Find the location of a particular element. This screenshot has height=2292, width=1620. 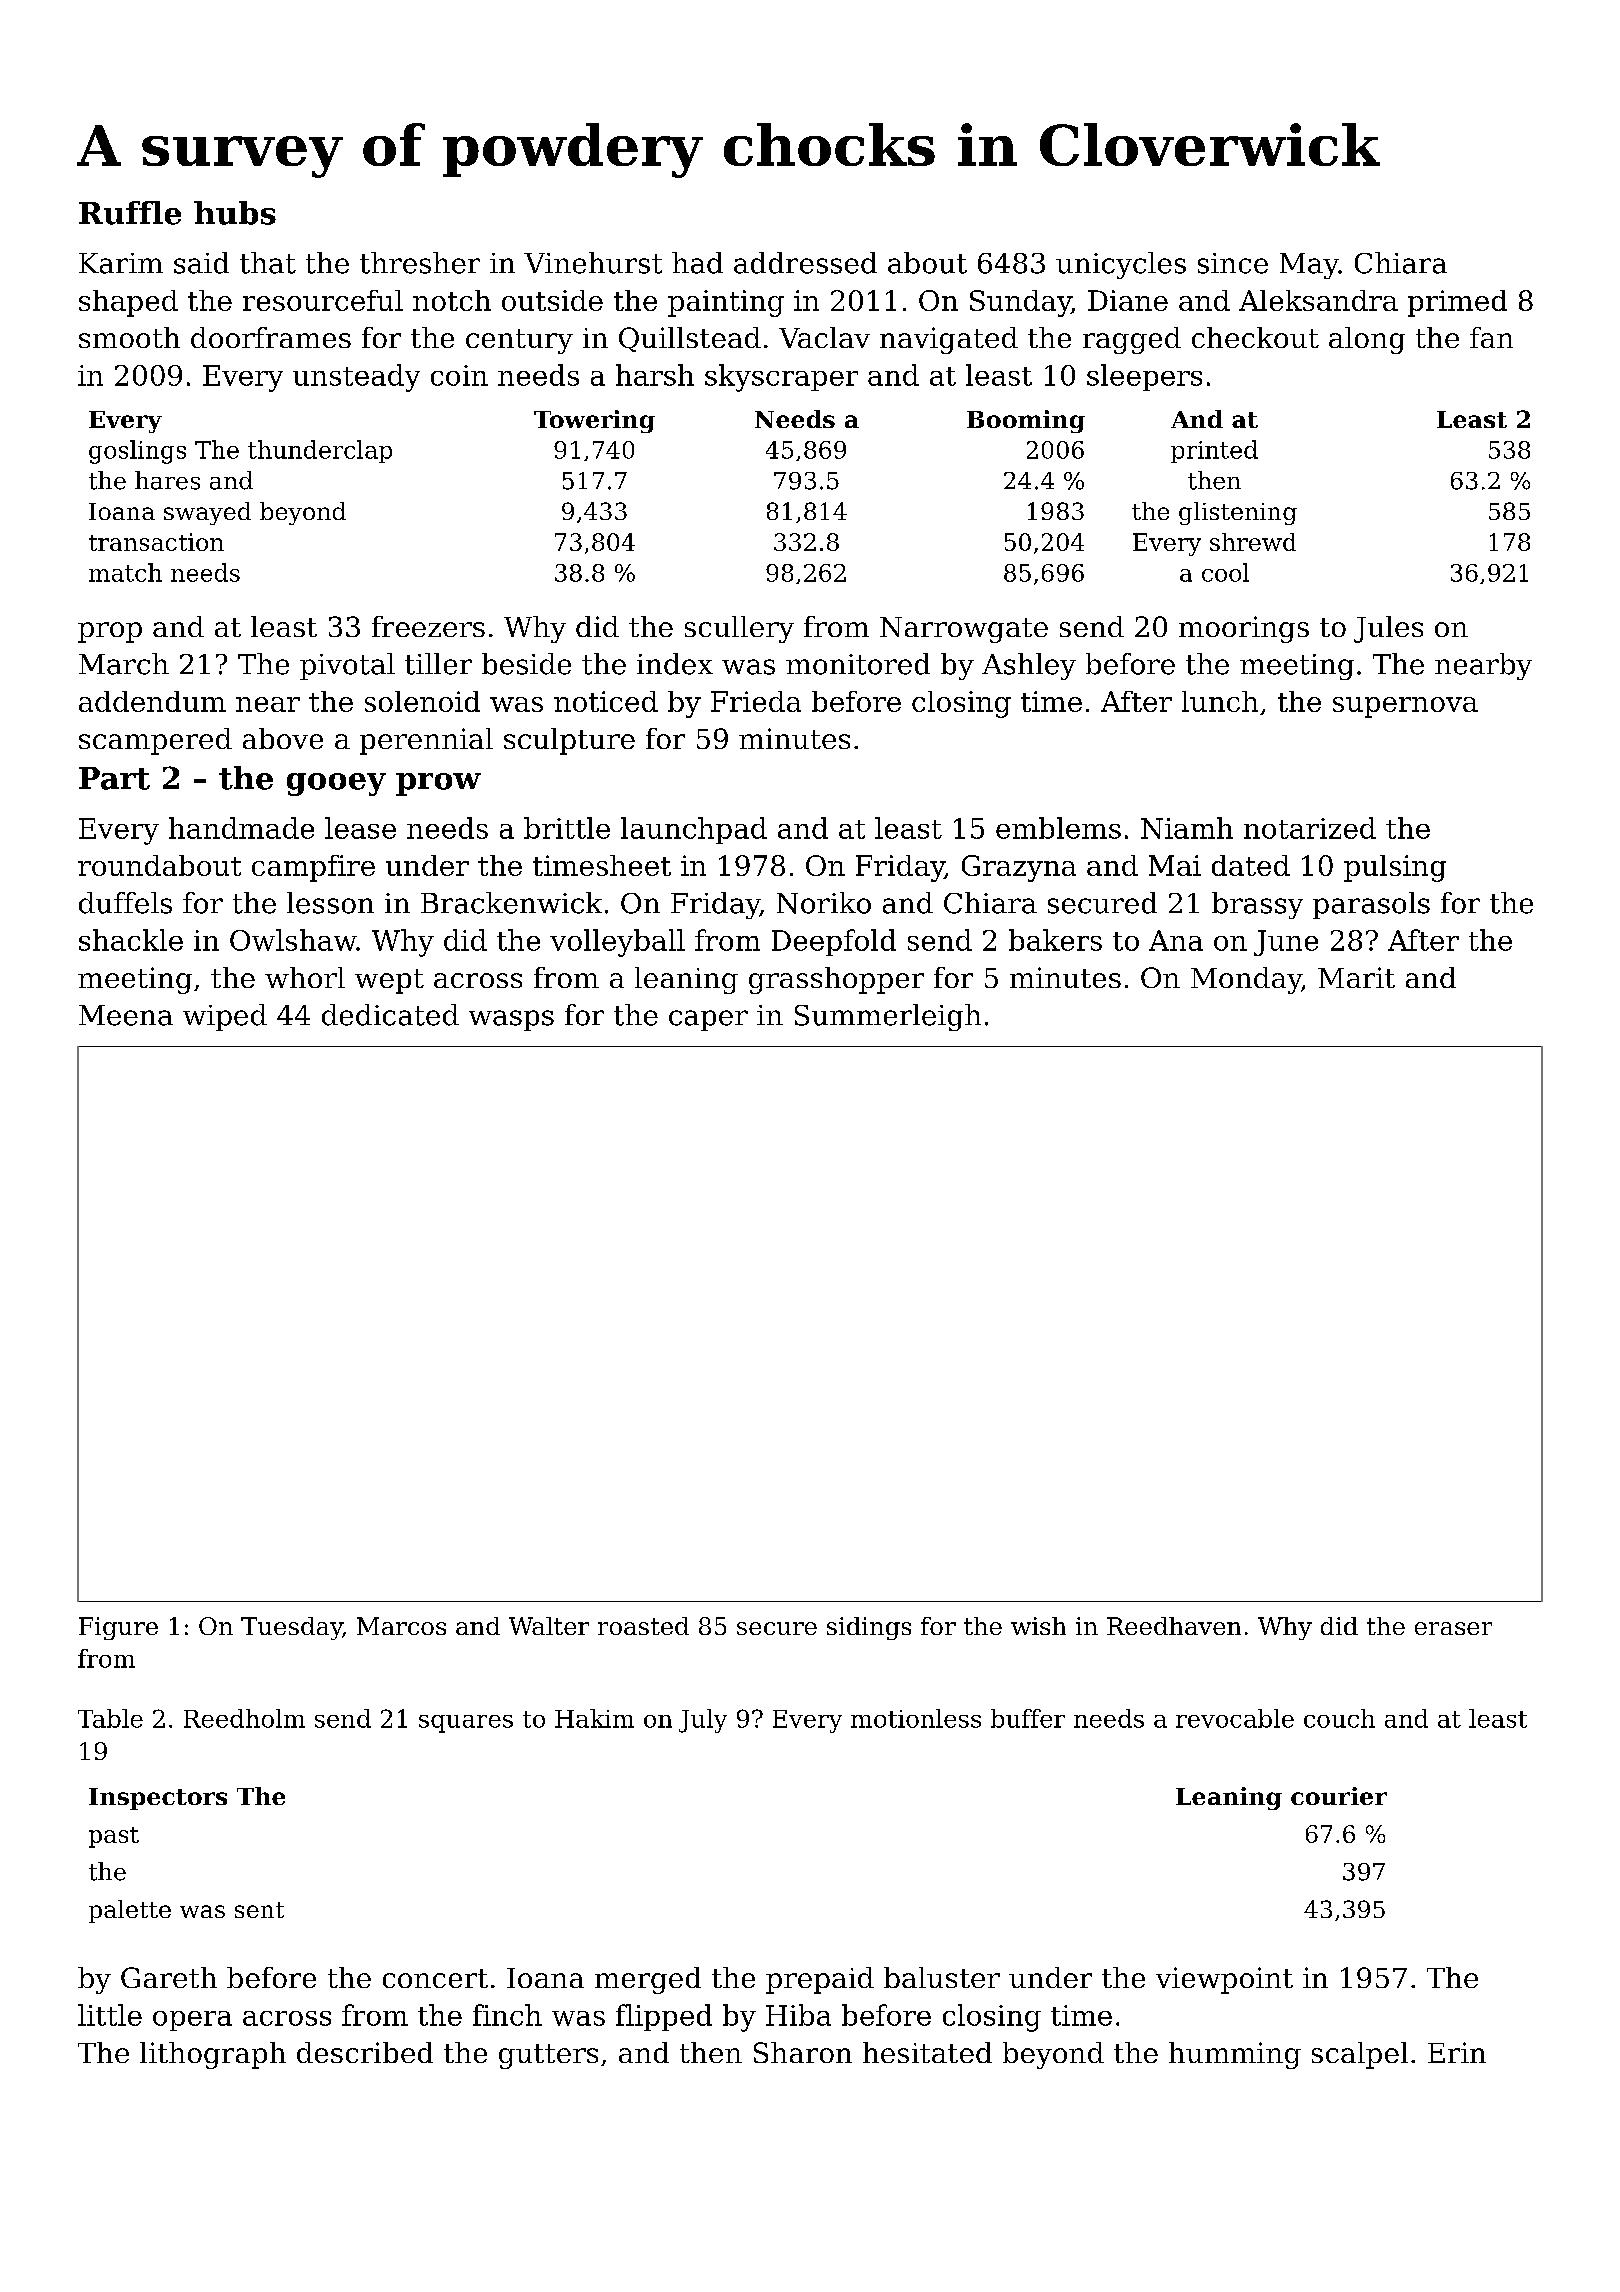

notarized is located at coordinates (1310, 828).
